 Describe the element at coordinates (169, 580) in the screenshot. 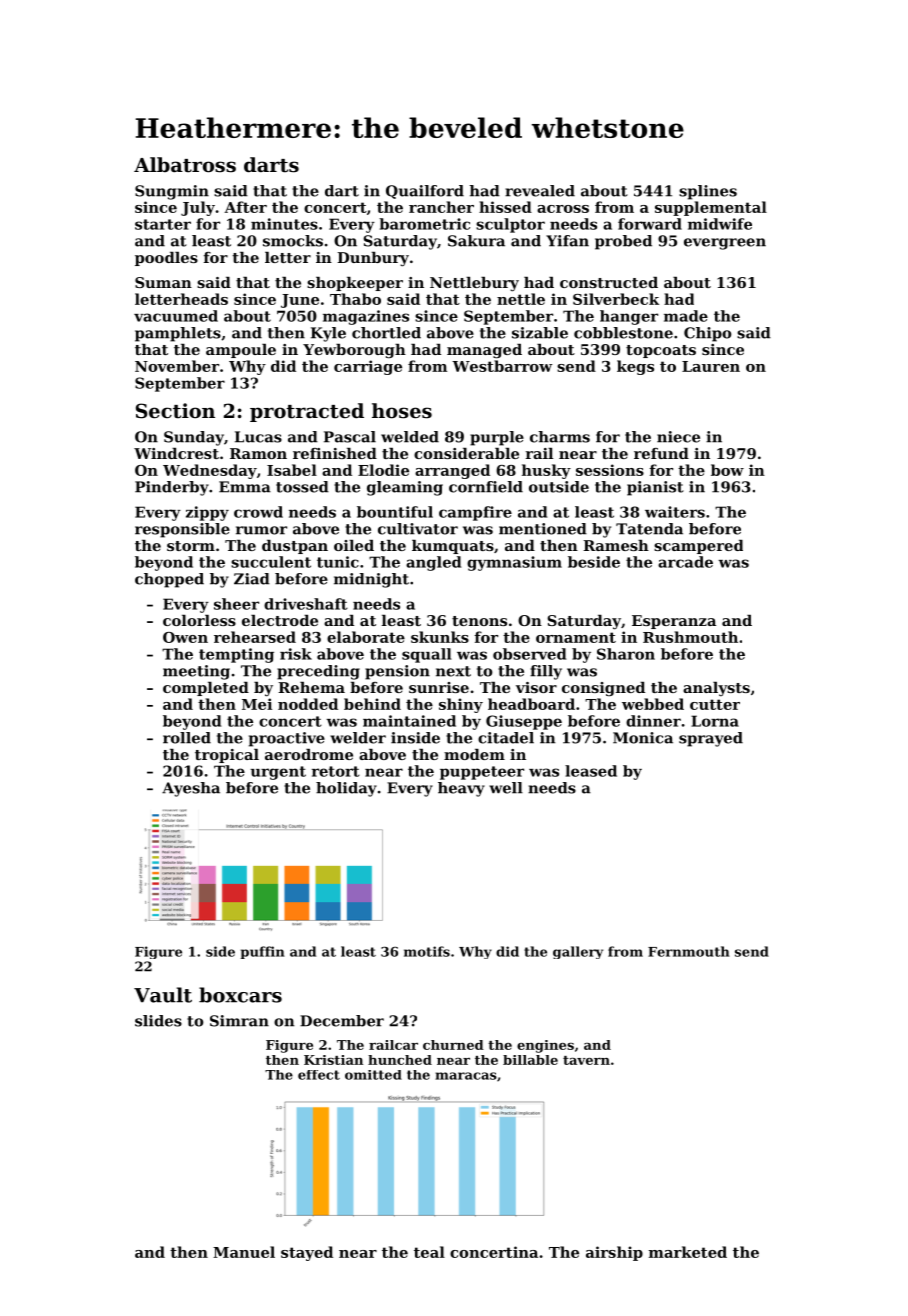

I see `chopped` at that location.
